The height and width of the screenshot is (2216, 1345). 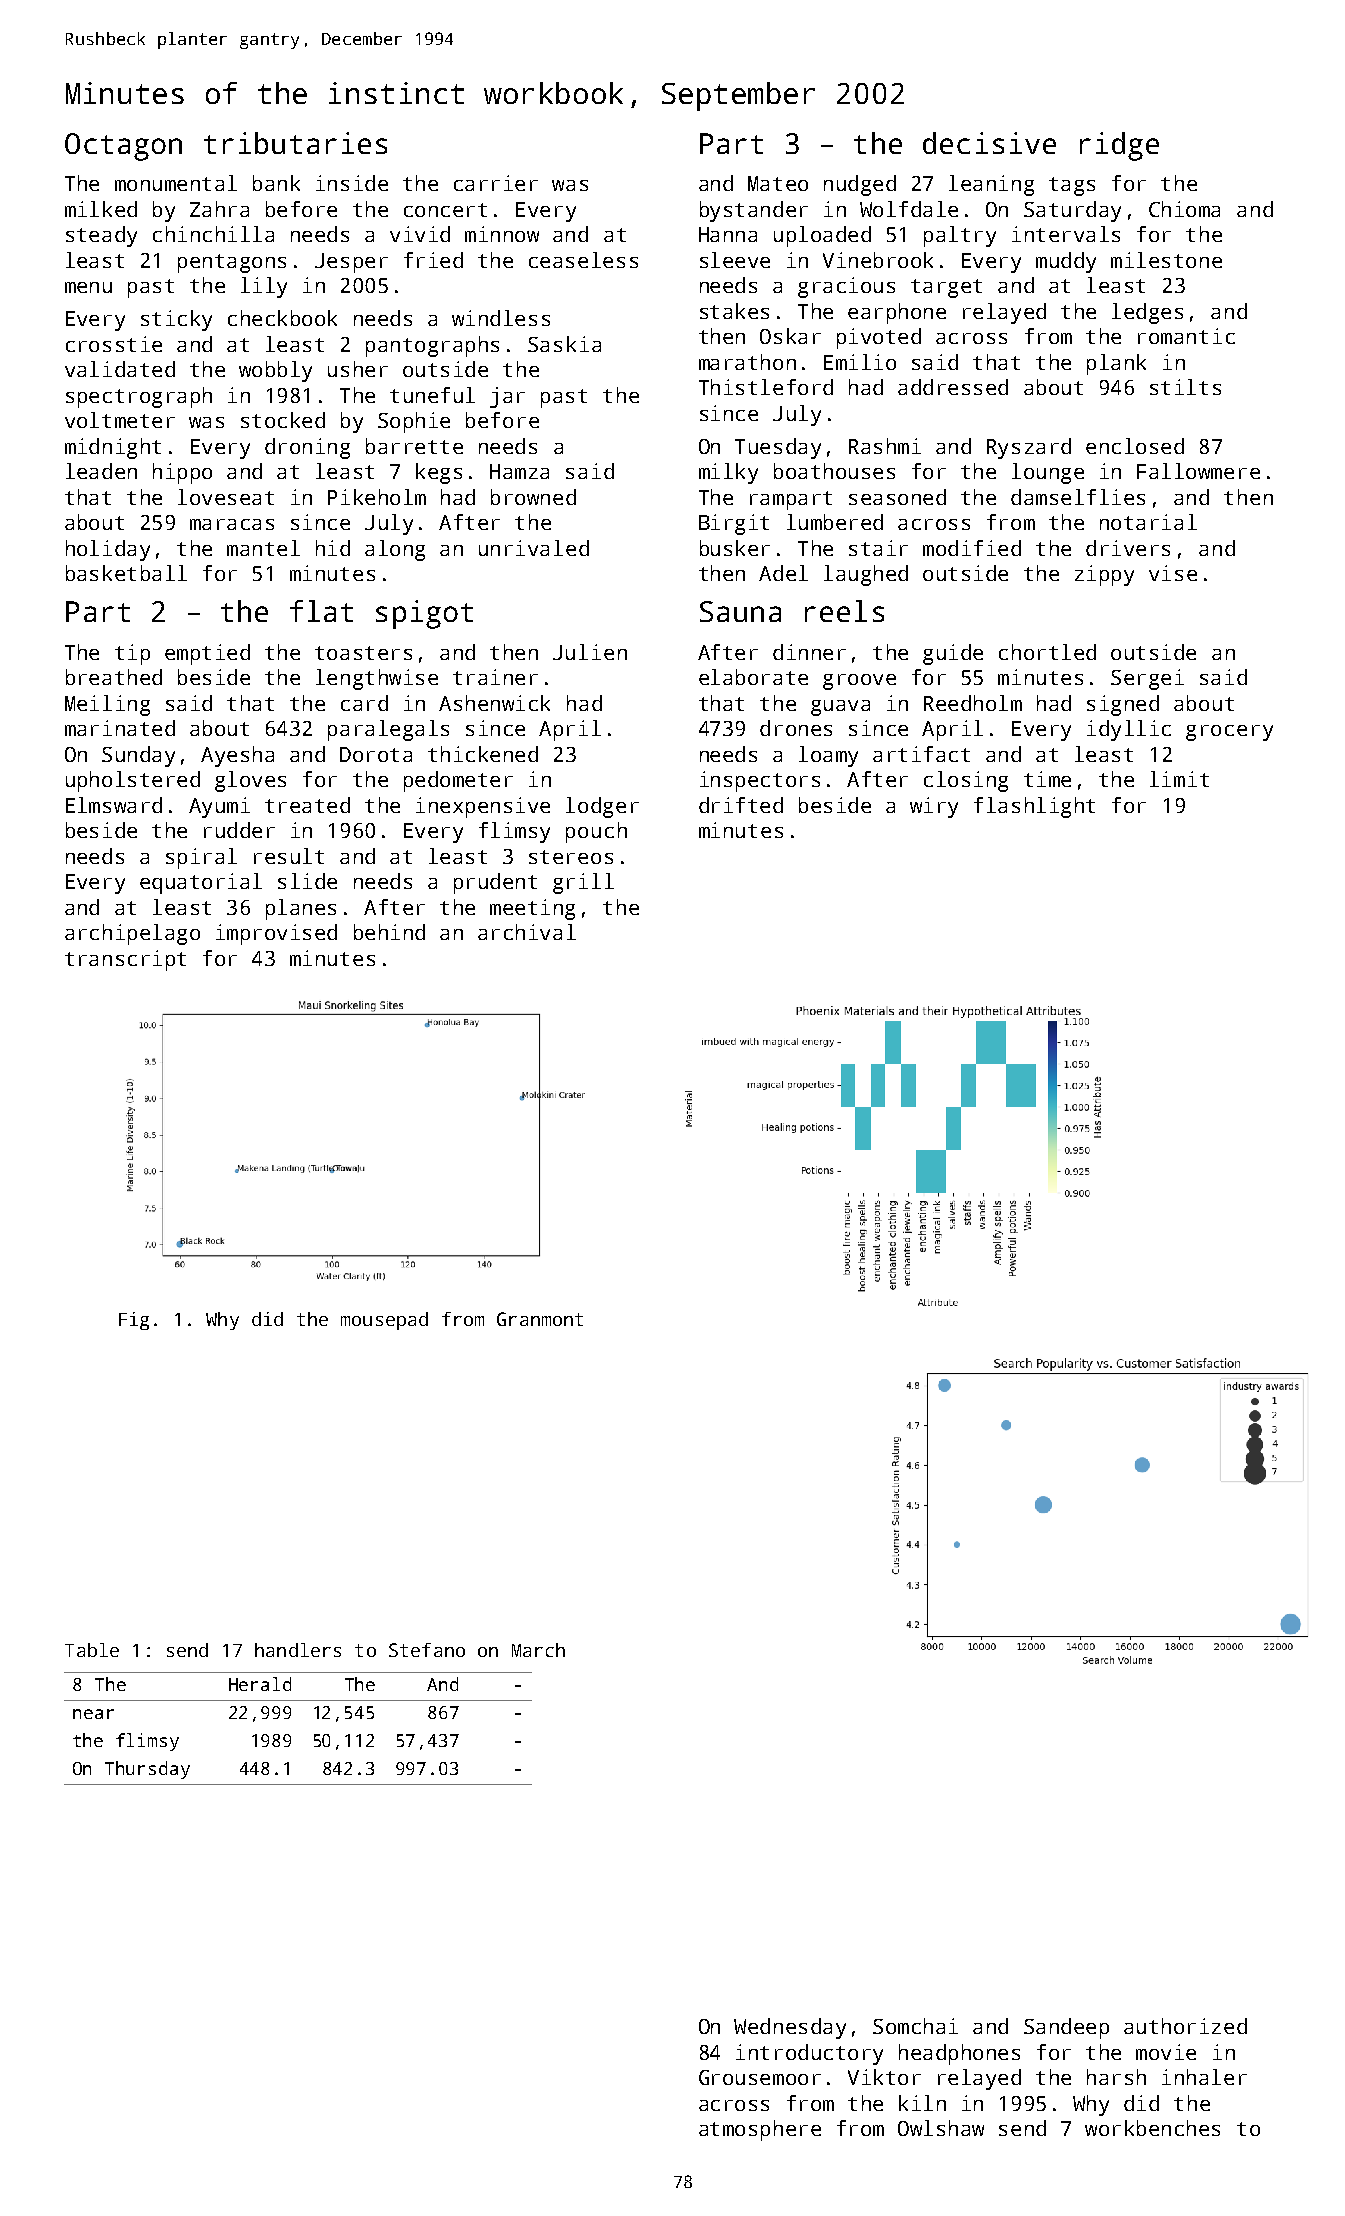 I want to click on tributaries, so click(x=295, y=143).
